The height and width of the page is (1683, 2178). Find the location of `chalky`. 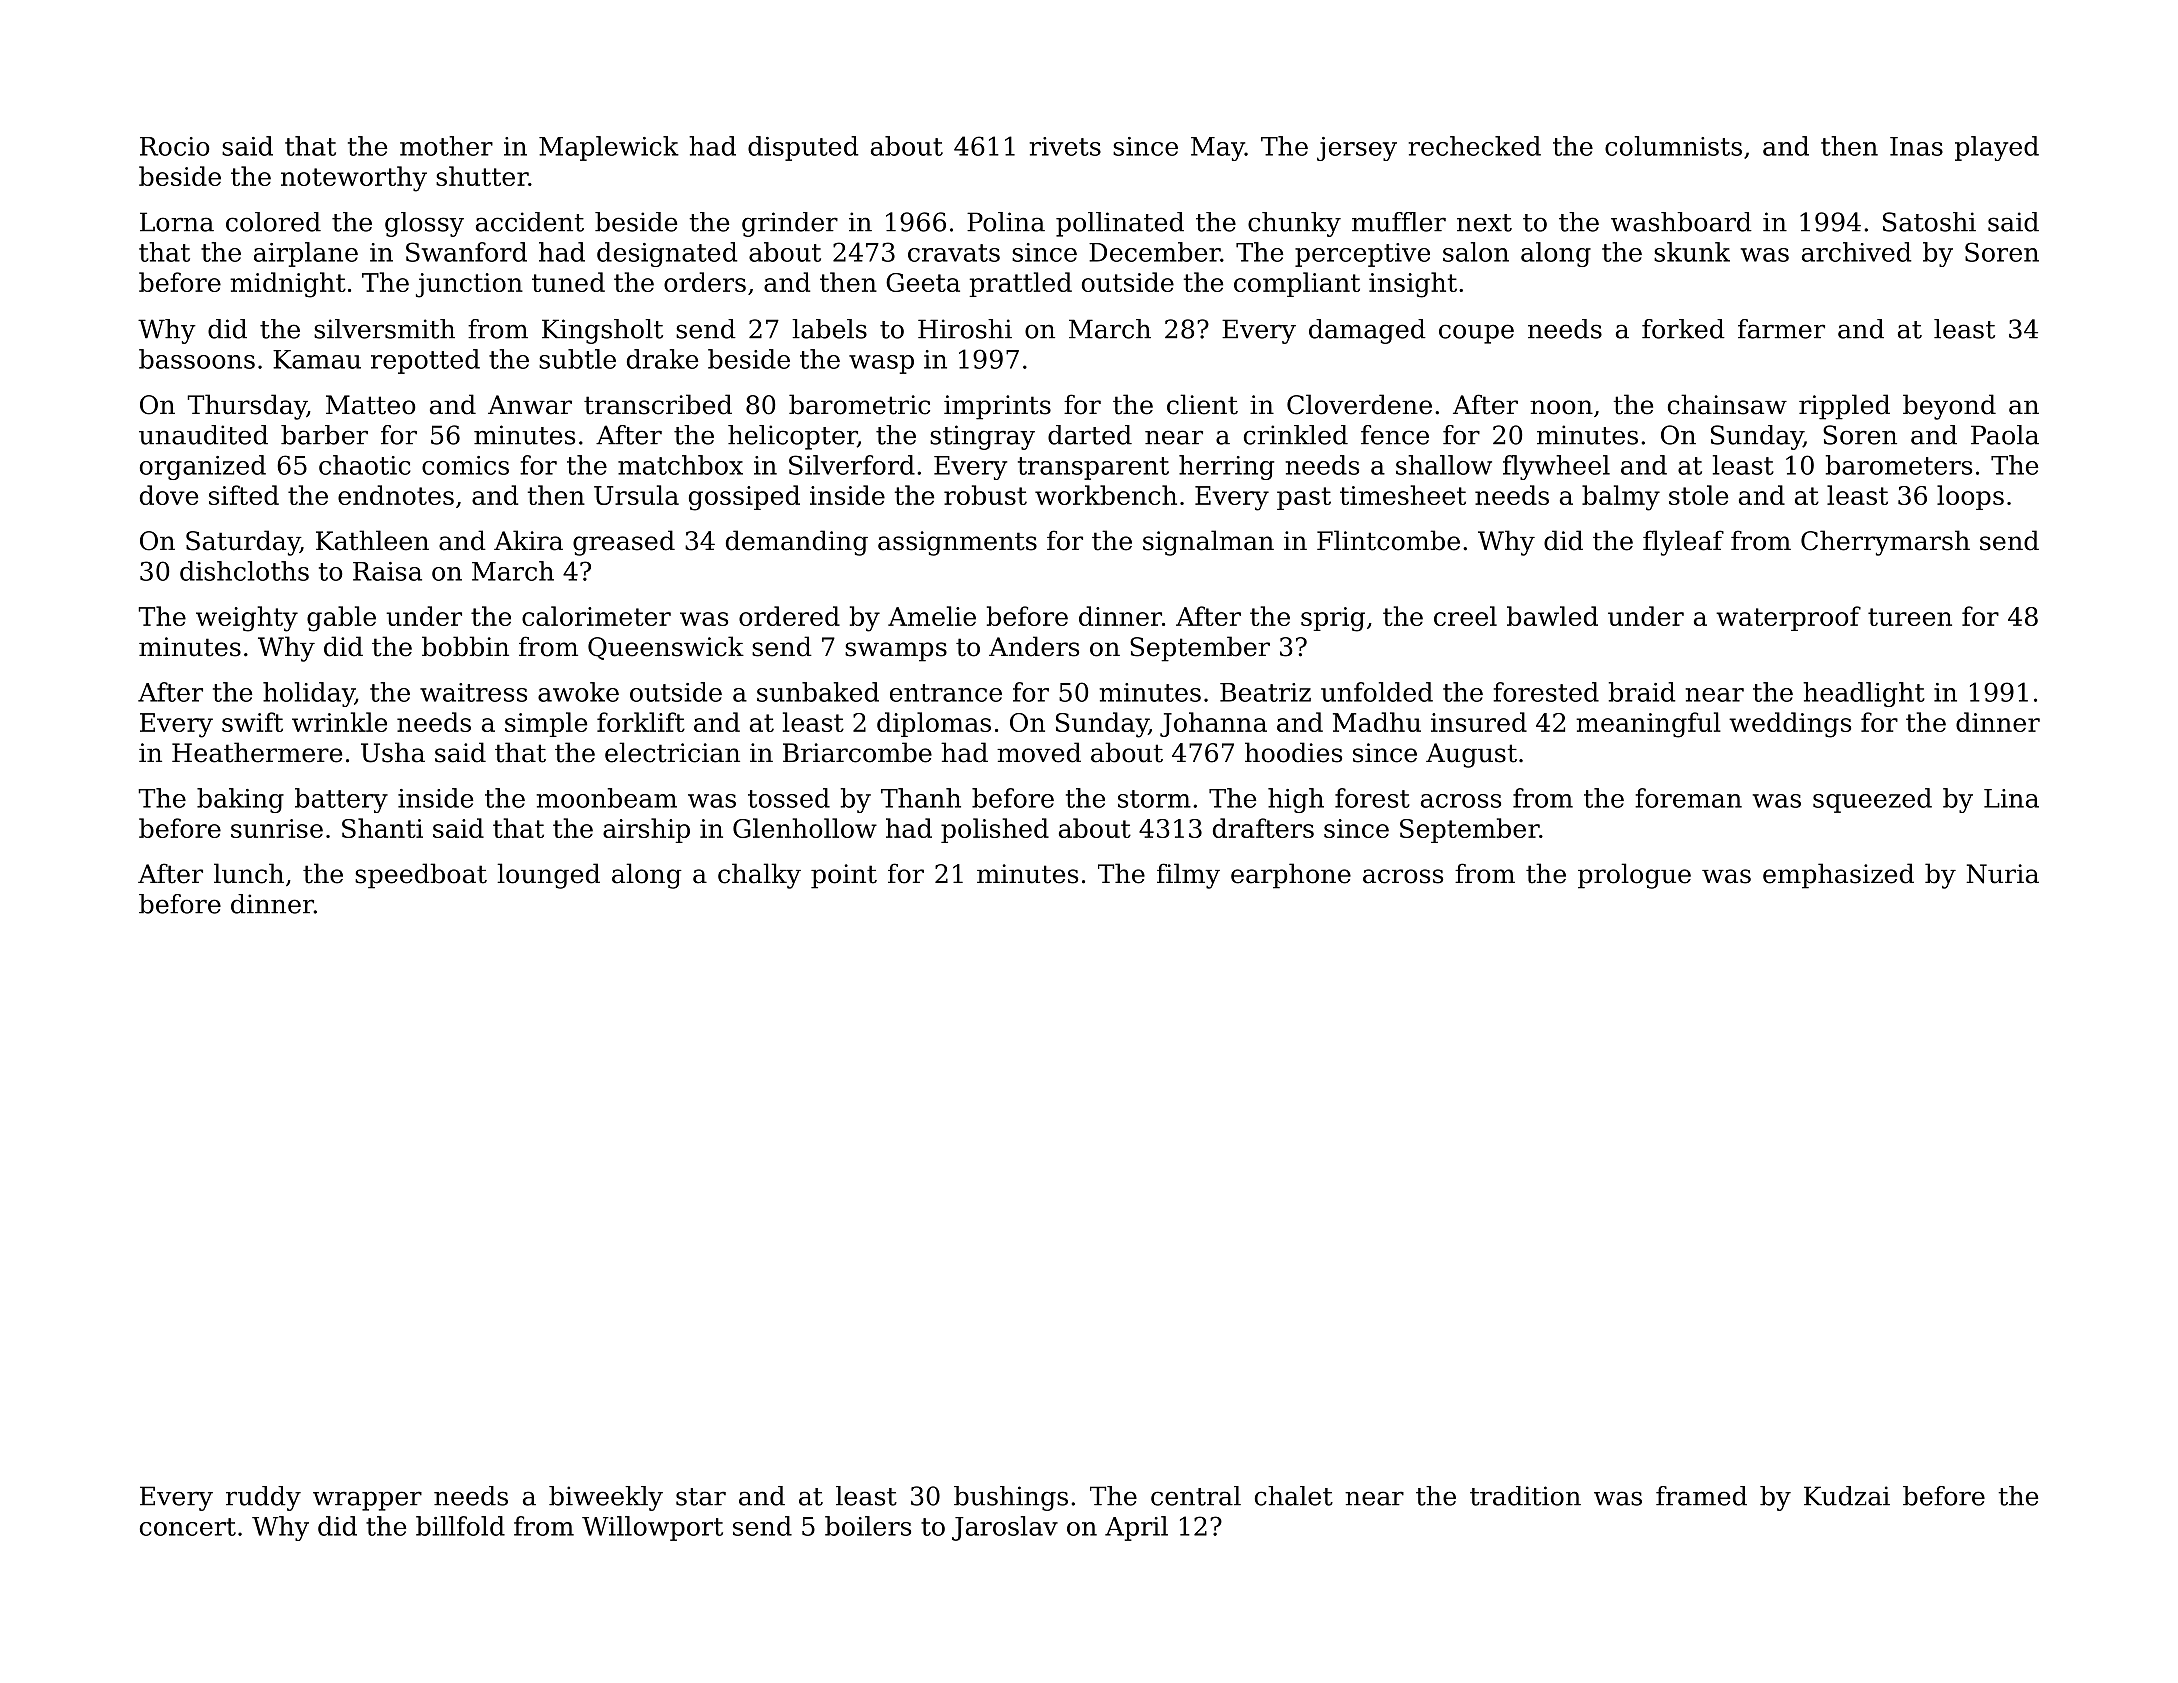

chalky is located at coordinates (759, 876).
